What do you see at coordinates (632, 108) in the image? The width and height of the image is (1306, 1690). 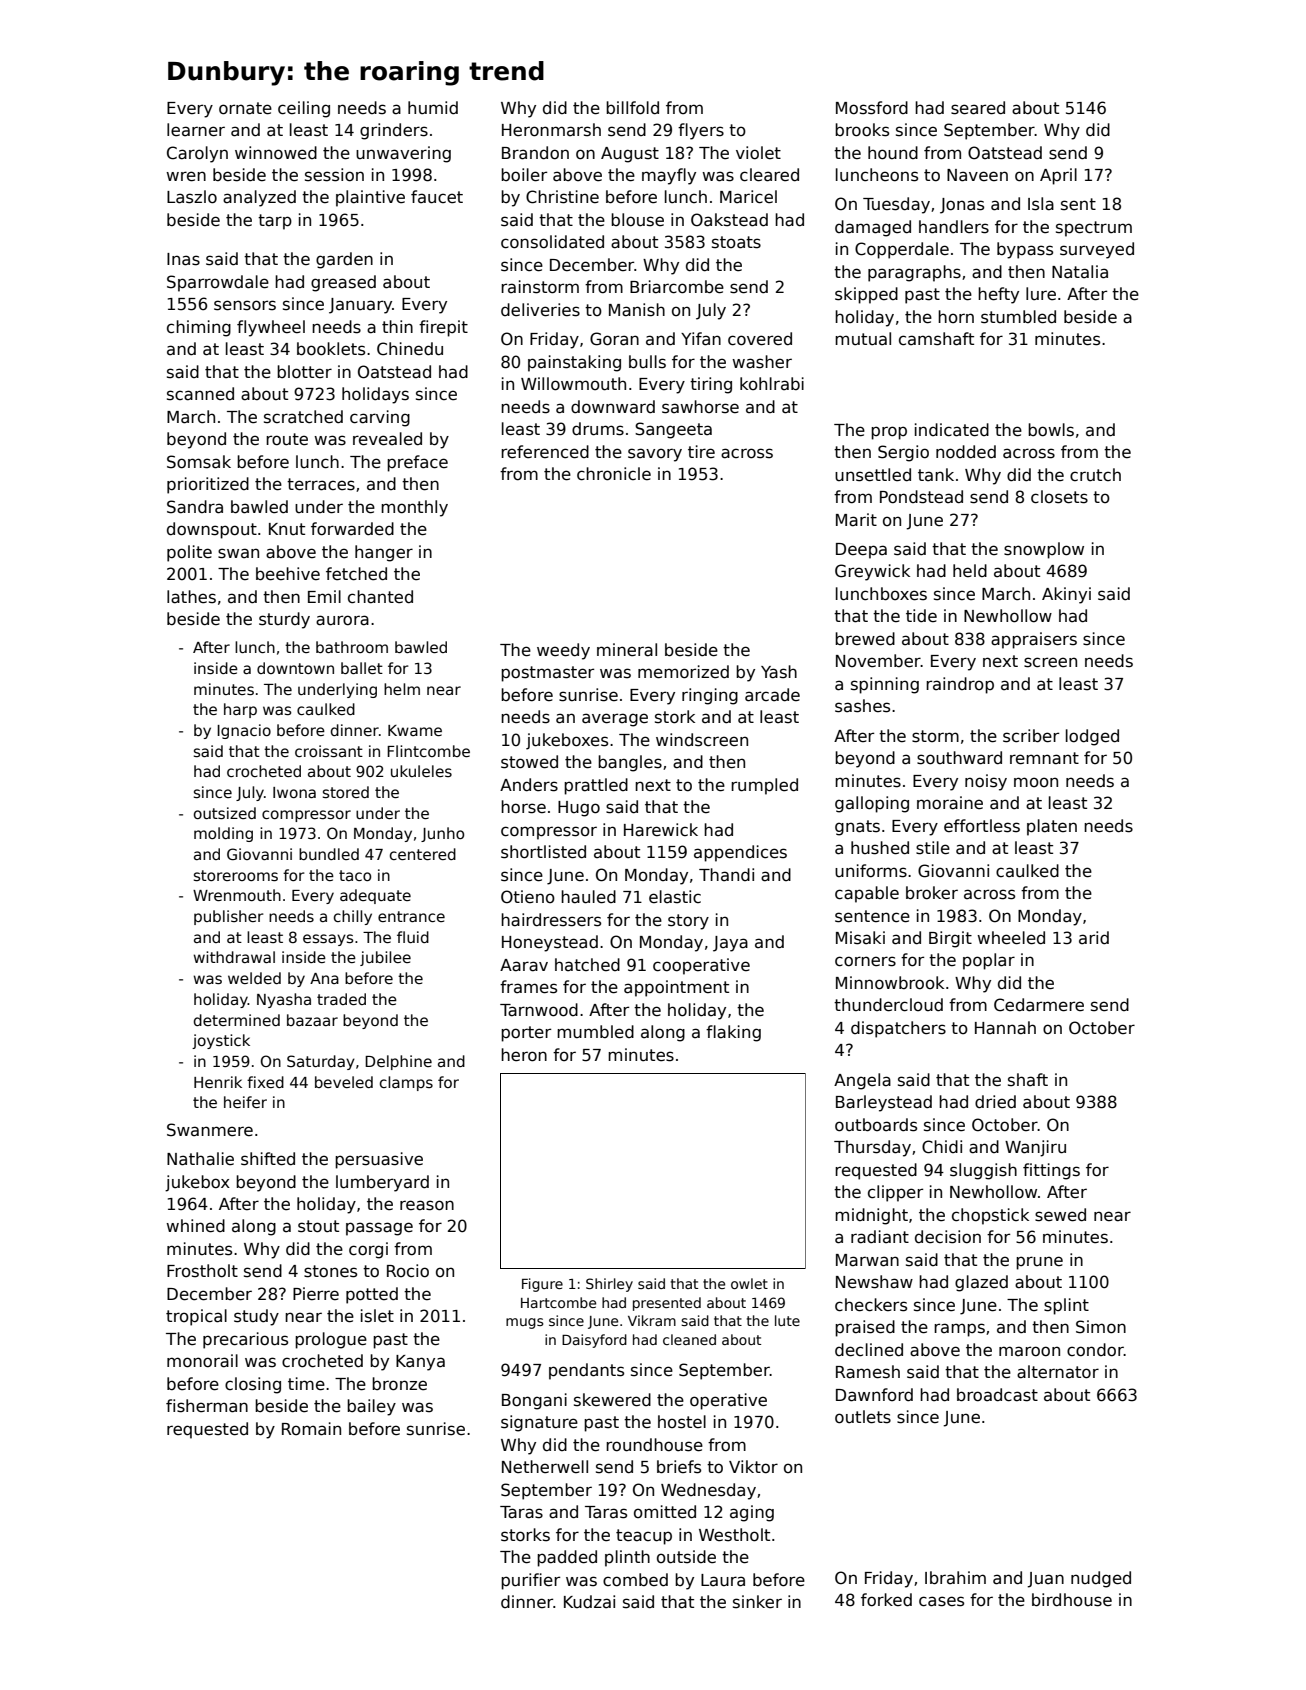 I see `billfold` at bounding box center [632, 108].
